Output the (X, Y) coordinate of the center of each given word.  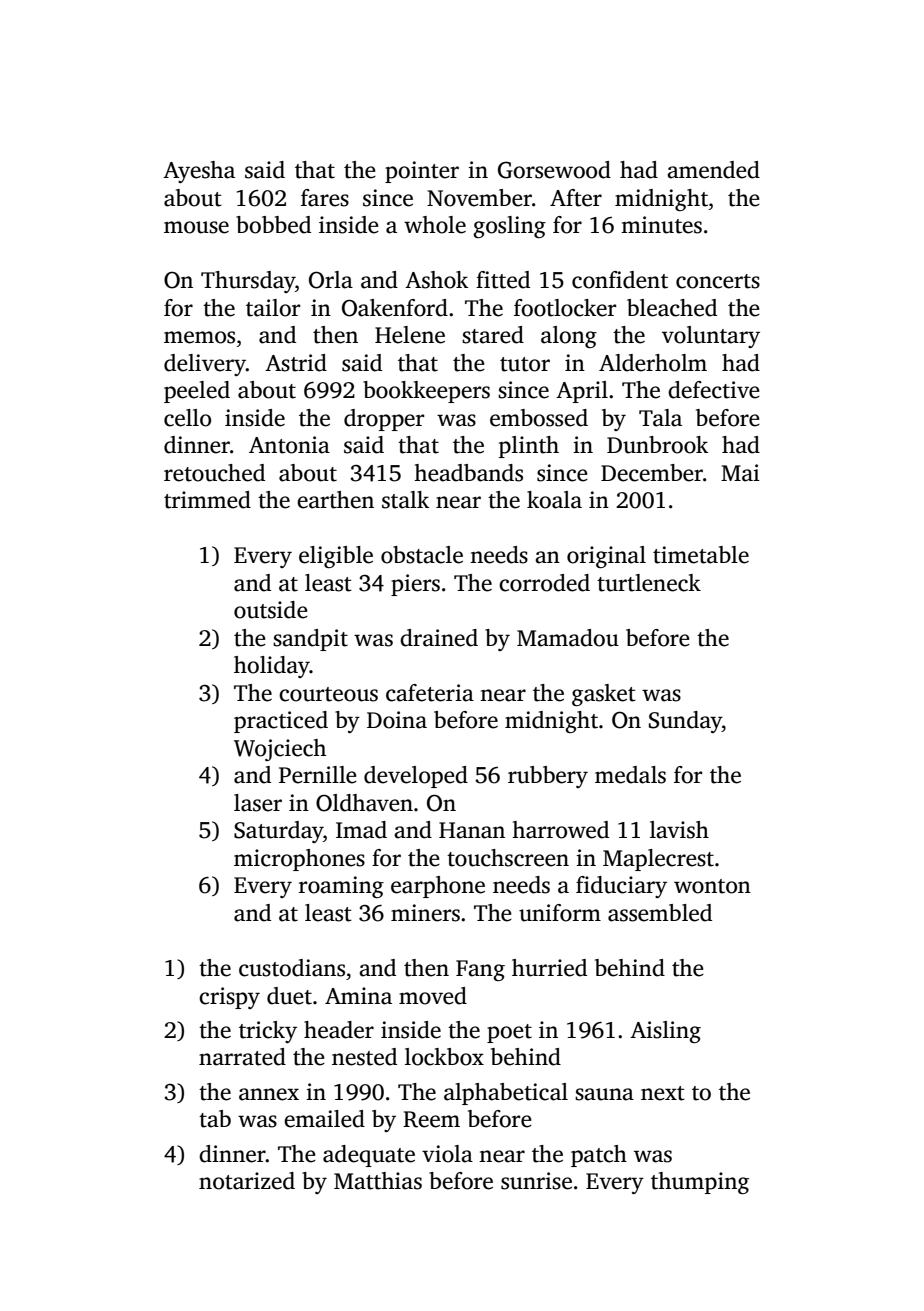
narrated (242, 1057)
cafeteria (430, 693)
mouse (196, 227)
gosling (509, 227)
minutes (661, 225)
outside (271, 610)
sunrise (536, 1181)
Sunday (685, 722)
